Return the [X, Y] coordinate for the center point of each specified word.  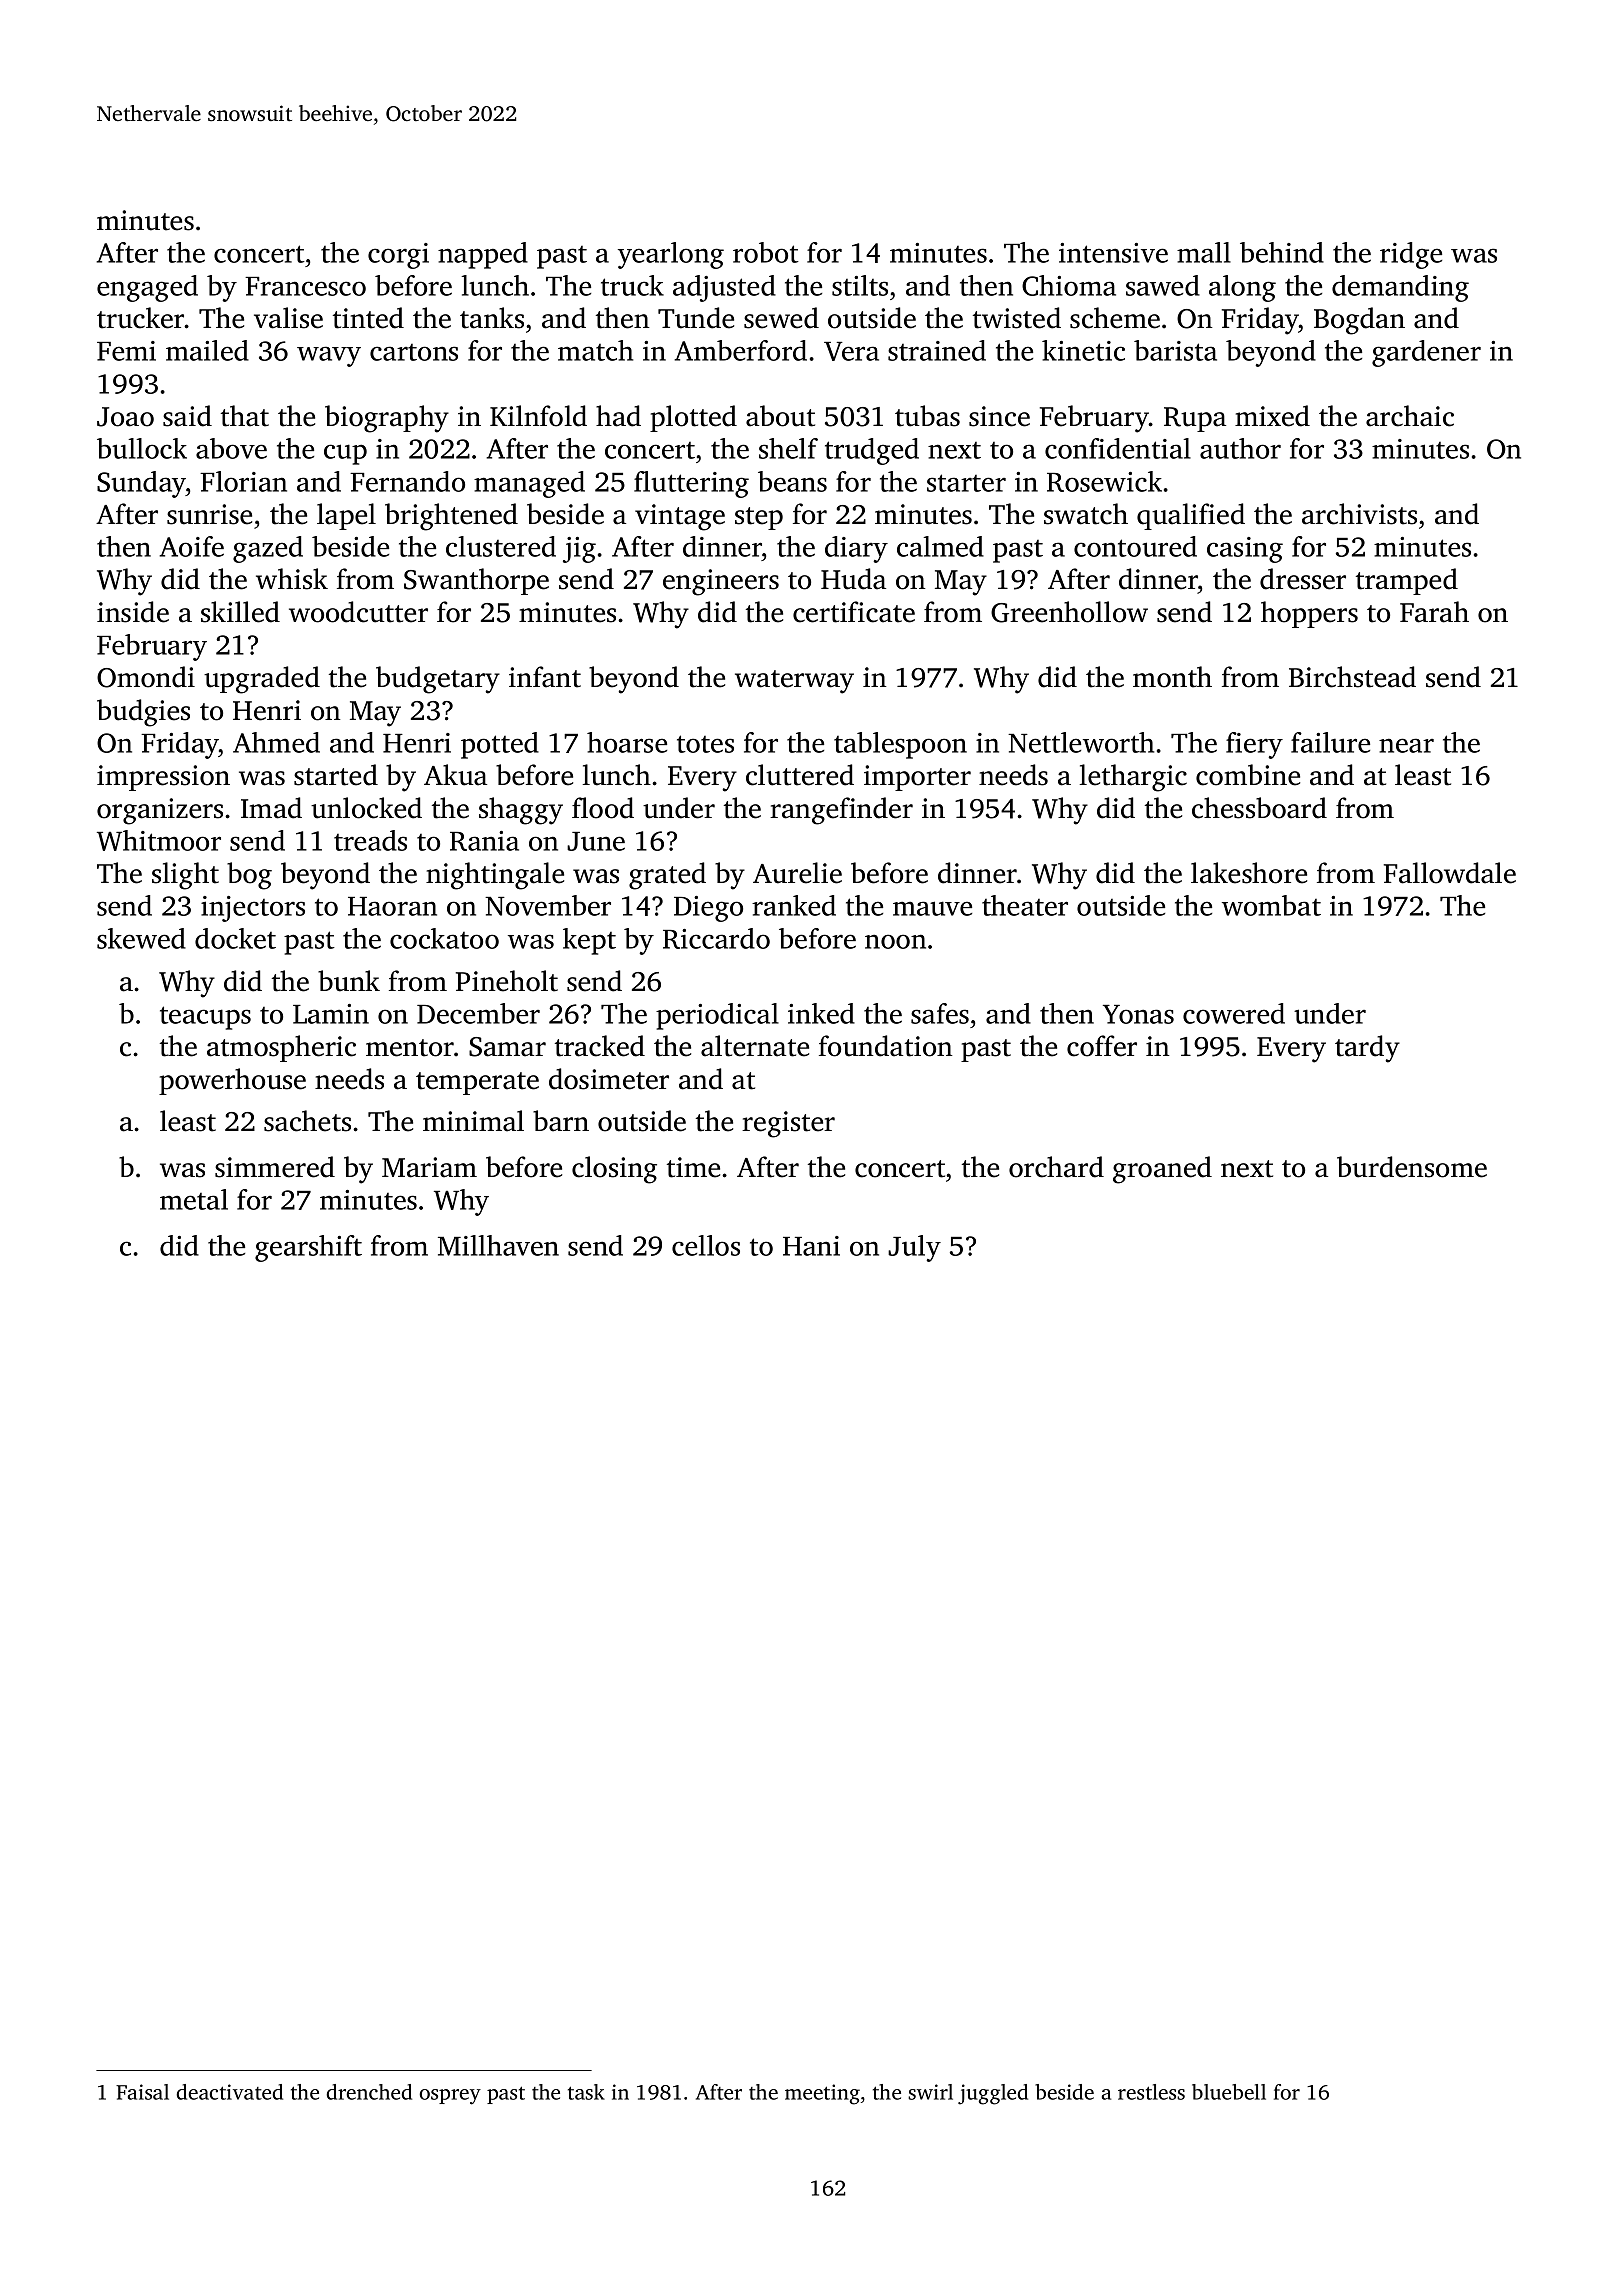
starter [966, 483]
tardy [1367, 1049]
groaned [1162, 1170]
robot [766, 252]
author [1240, 448]
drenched [369, 2092]
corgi [398, 256]
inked [821, 1013]
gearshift [308, 1248]
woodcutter [358, 612]
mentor [410, 1048]
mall [1204, 252]
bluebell [1229, 2092]
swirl [930, 2092]
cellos [706, 1245]
